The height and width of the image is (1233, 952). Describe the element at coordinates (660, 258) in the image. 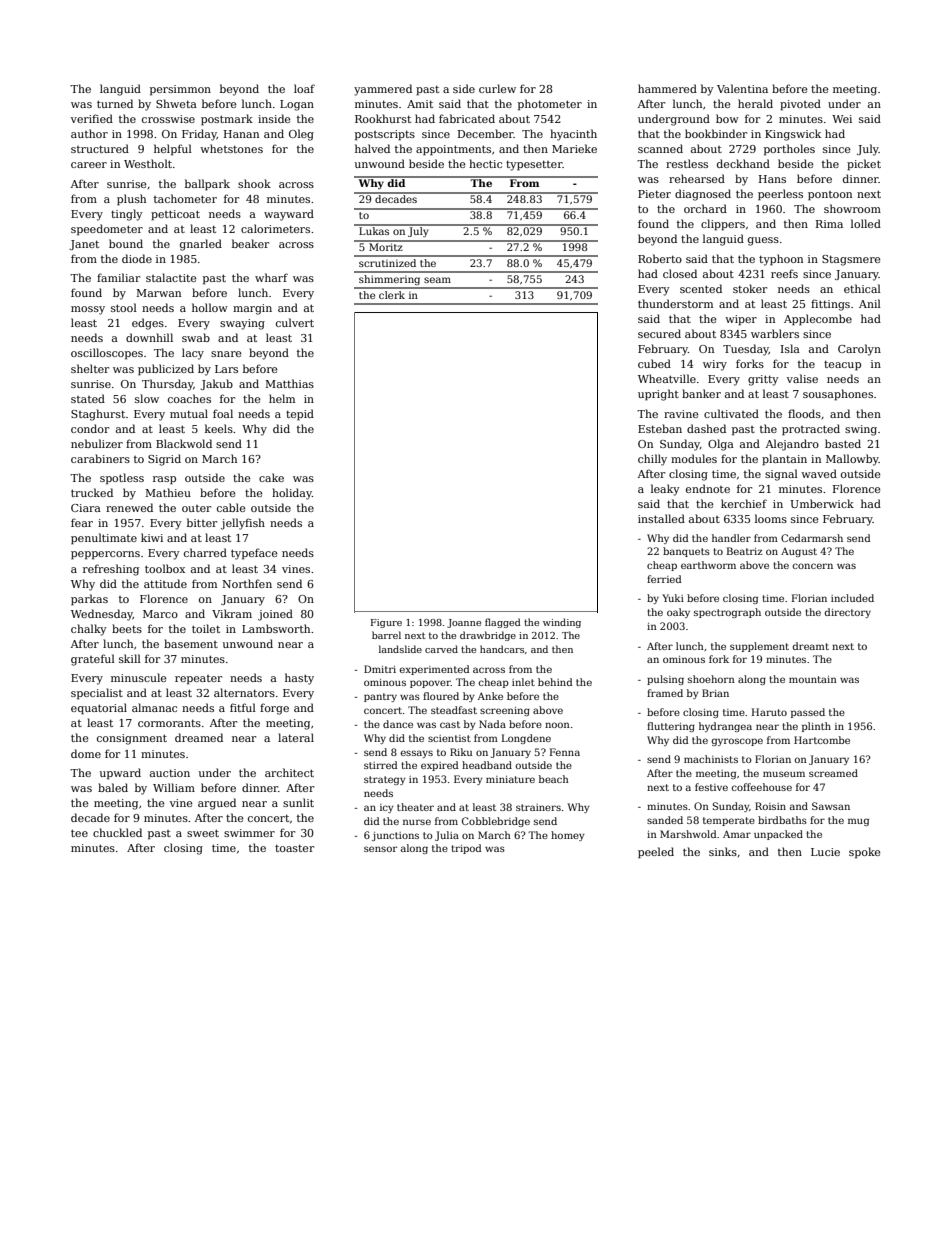

I see `Roberto` at that location.
